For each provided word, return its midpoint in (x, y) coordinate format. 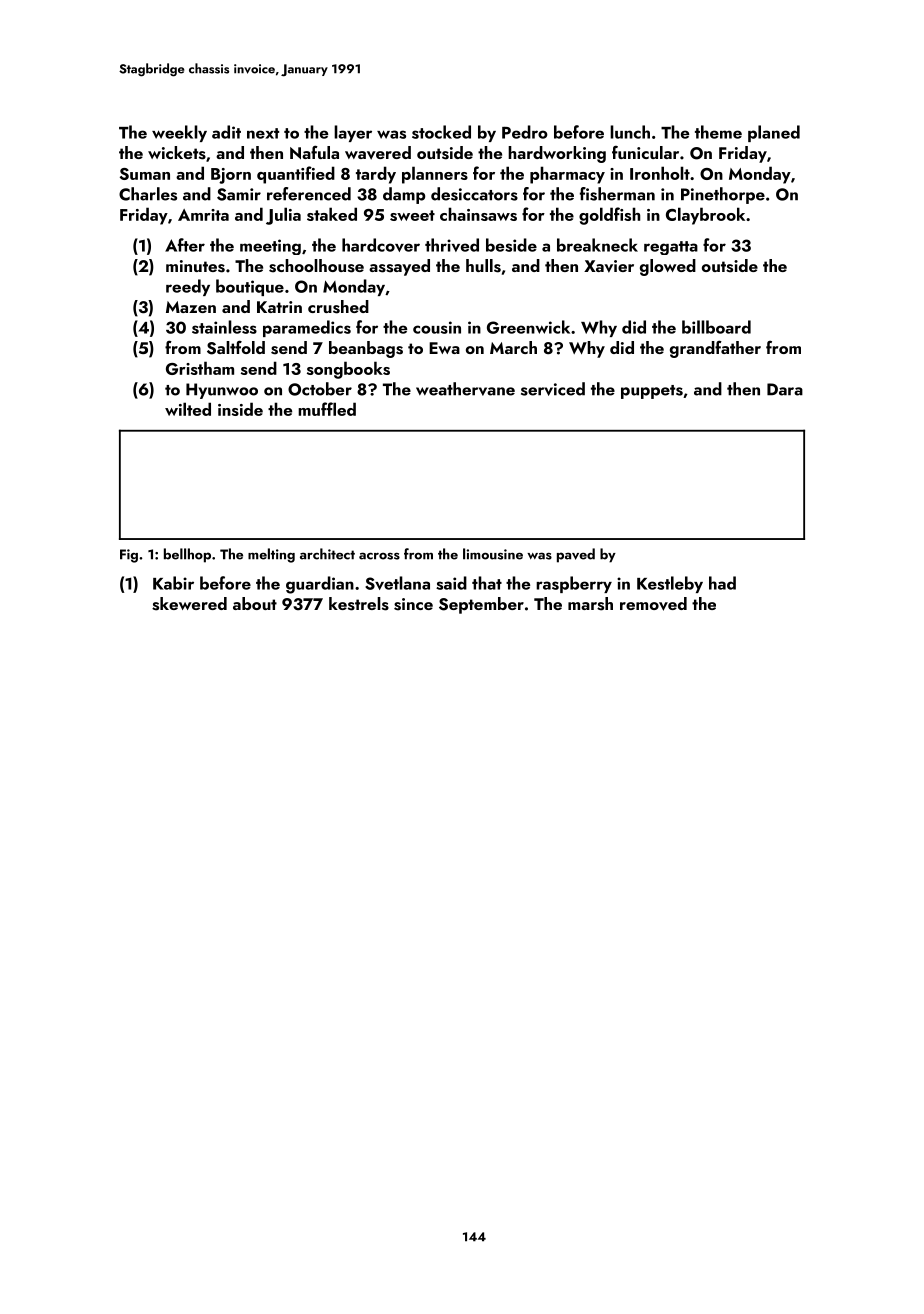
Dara (785, 389)
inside (240, 409)
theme (718, 132)
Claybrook (705, 216)
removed (653, 604)
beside (511, 245)
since (413, 604)
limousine (493, 554)
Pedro (525, 132)
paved (576, 555)
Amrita (203, 215)
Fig (129, 556)
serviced (553, 389)
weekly (179, 133)
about (255, 603)
